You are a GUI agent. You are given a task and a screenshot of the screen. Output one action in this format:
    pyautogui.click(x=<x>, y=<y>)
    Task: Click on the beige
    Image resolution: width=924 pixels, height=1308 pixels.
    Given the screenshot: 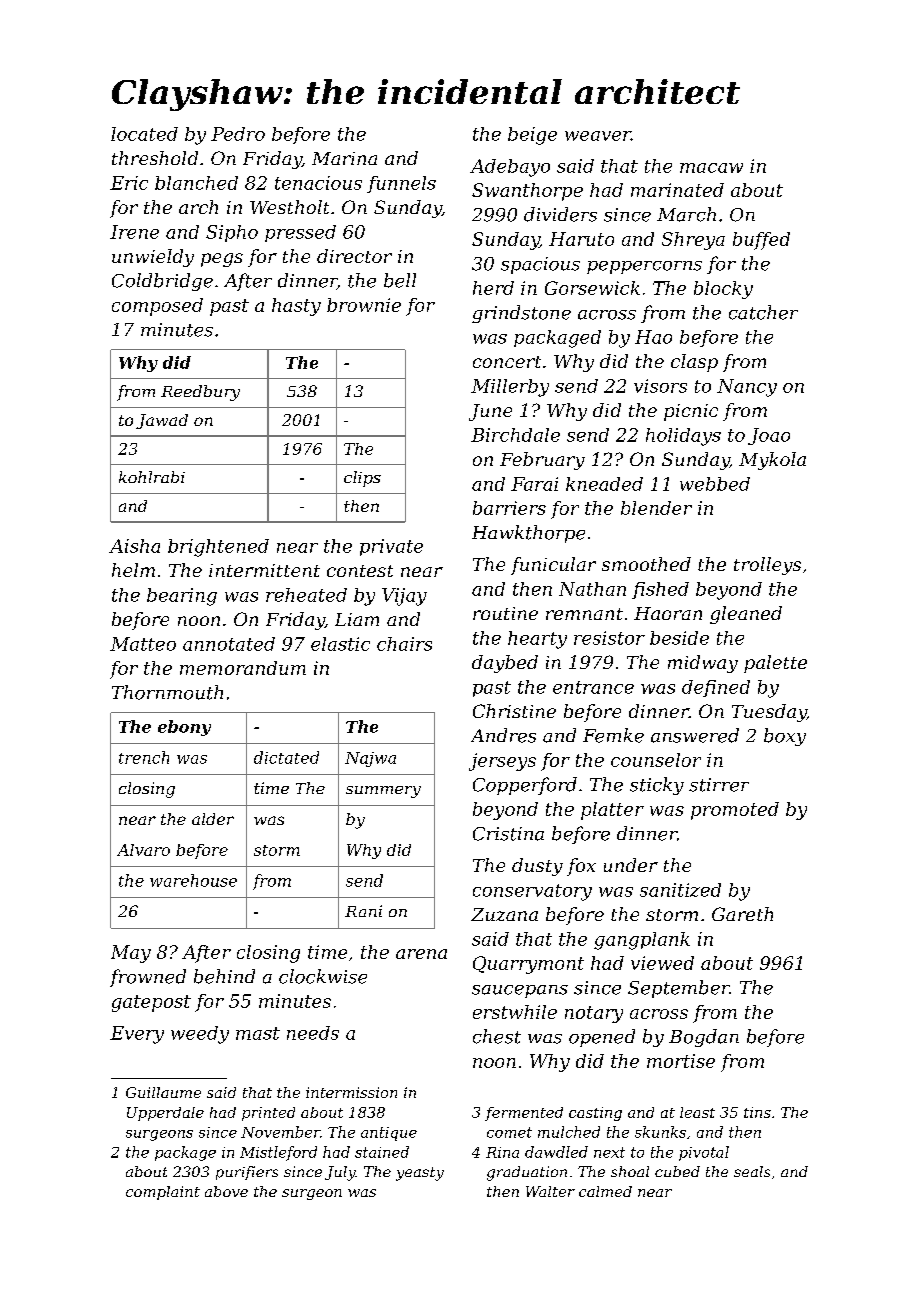 What is the action you would take?
    pyautogui.click(x=532, y=136)
